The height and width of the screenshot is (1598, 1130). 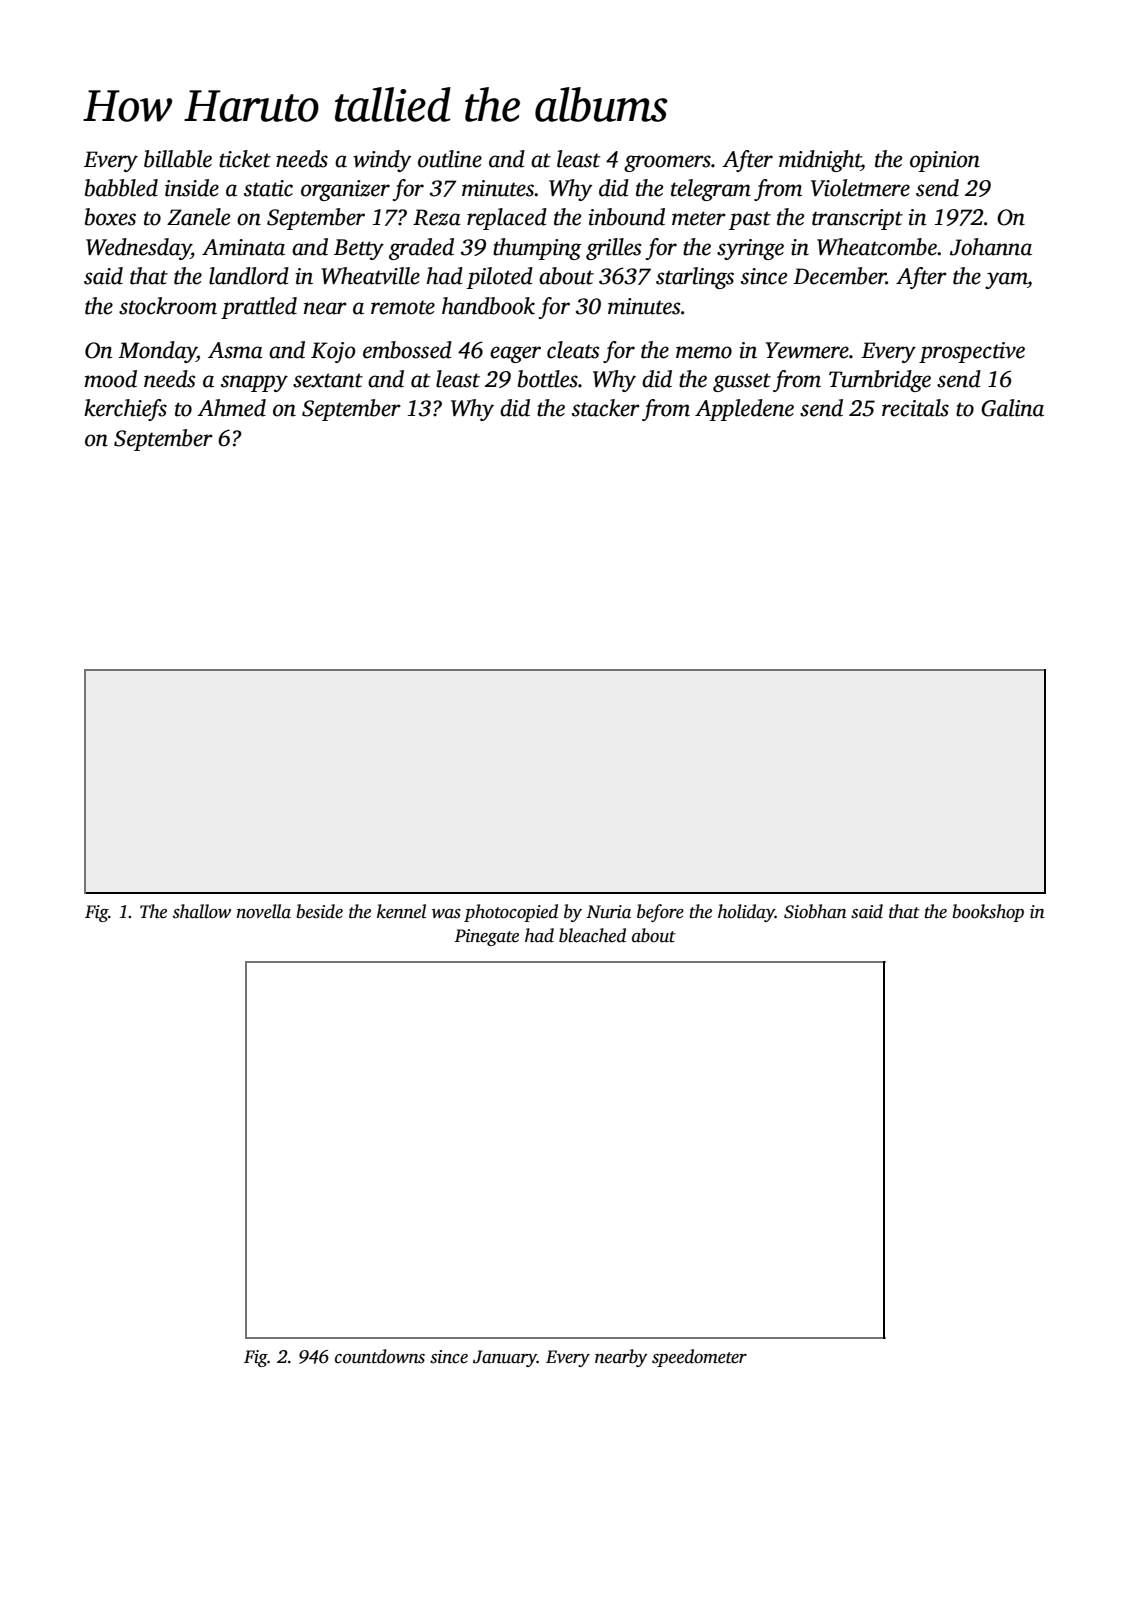 What do you see at coordinates (319, 911) in the screenshot?
I see `beside` at bounding box center [319, 911].
